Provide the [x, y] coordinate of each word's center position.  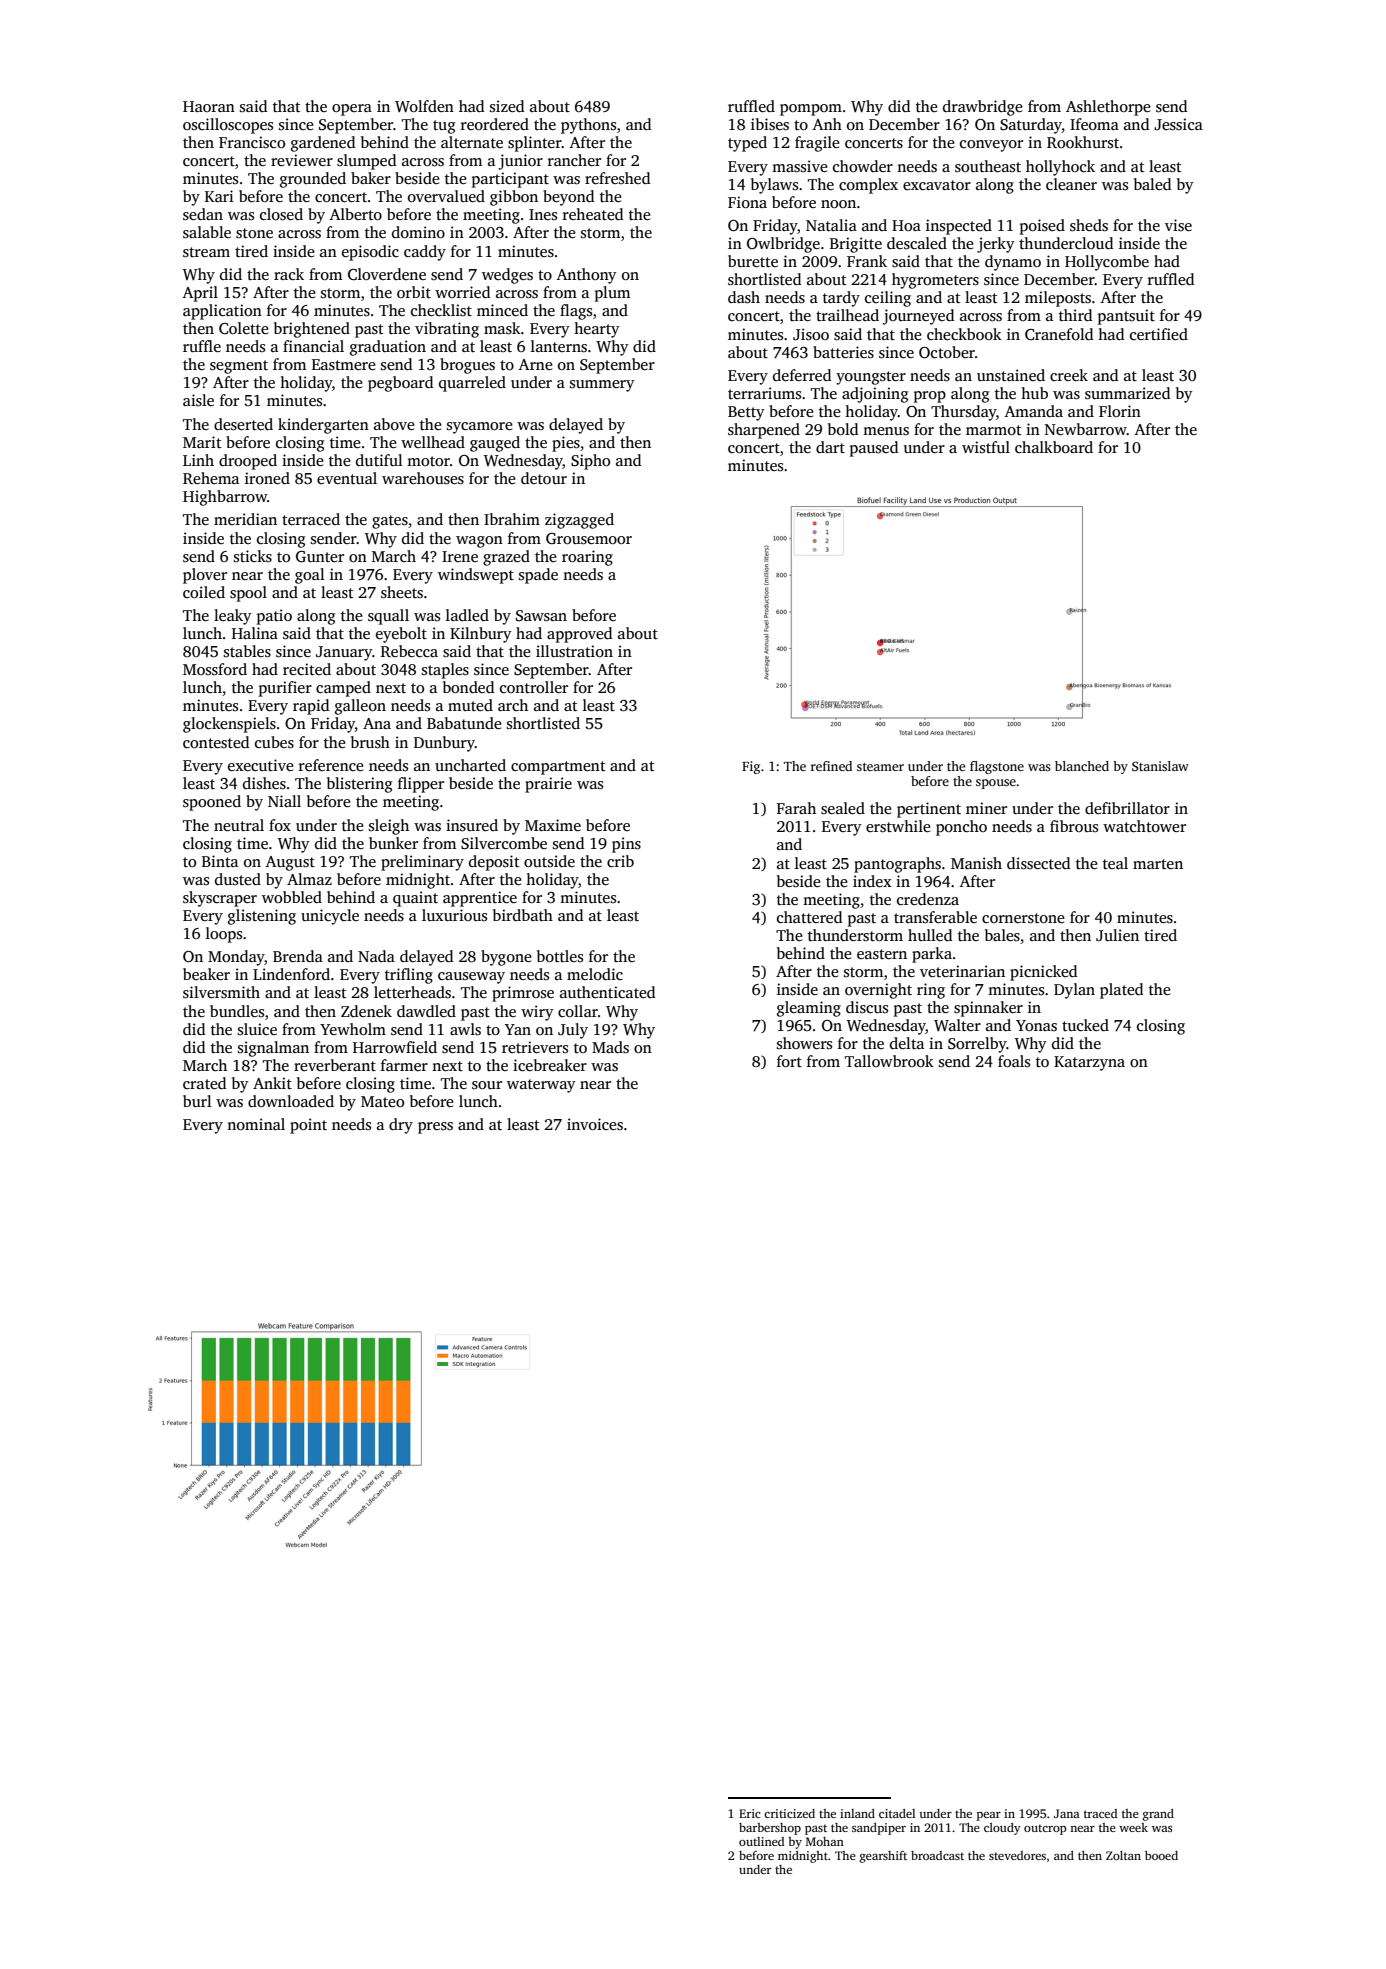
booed [1161, 1855]
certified [1159, 334]
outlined [762, 1841]
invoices [595, 1124]
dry [401, 1126]
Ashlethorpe [1108, 108]
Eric [750, 1813]
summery [602, 386]
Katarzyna [1089, 1063]
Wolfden [424, 106]
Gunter [320, 557]
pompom [811, 110]
